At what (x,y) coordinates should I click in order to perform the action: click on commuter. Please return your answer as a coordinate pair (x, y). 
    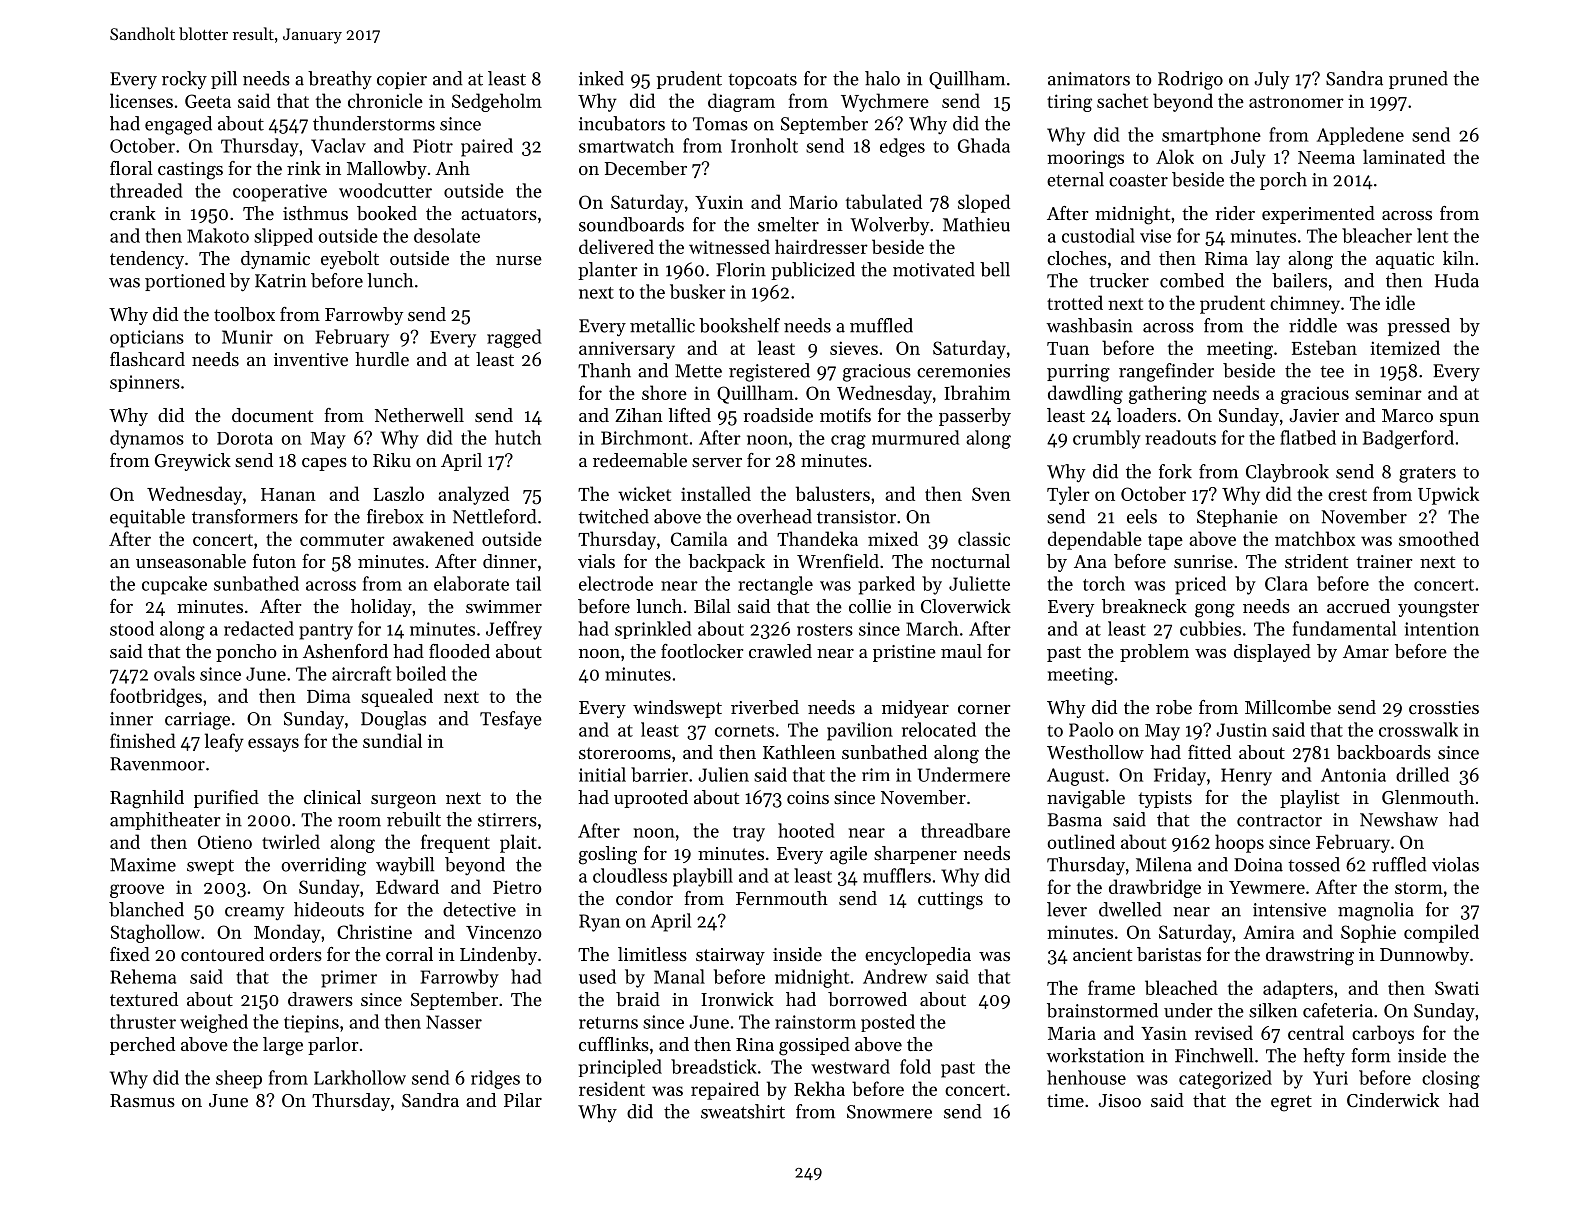
    Looking at the image, I should click on (342, 540).
